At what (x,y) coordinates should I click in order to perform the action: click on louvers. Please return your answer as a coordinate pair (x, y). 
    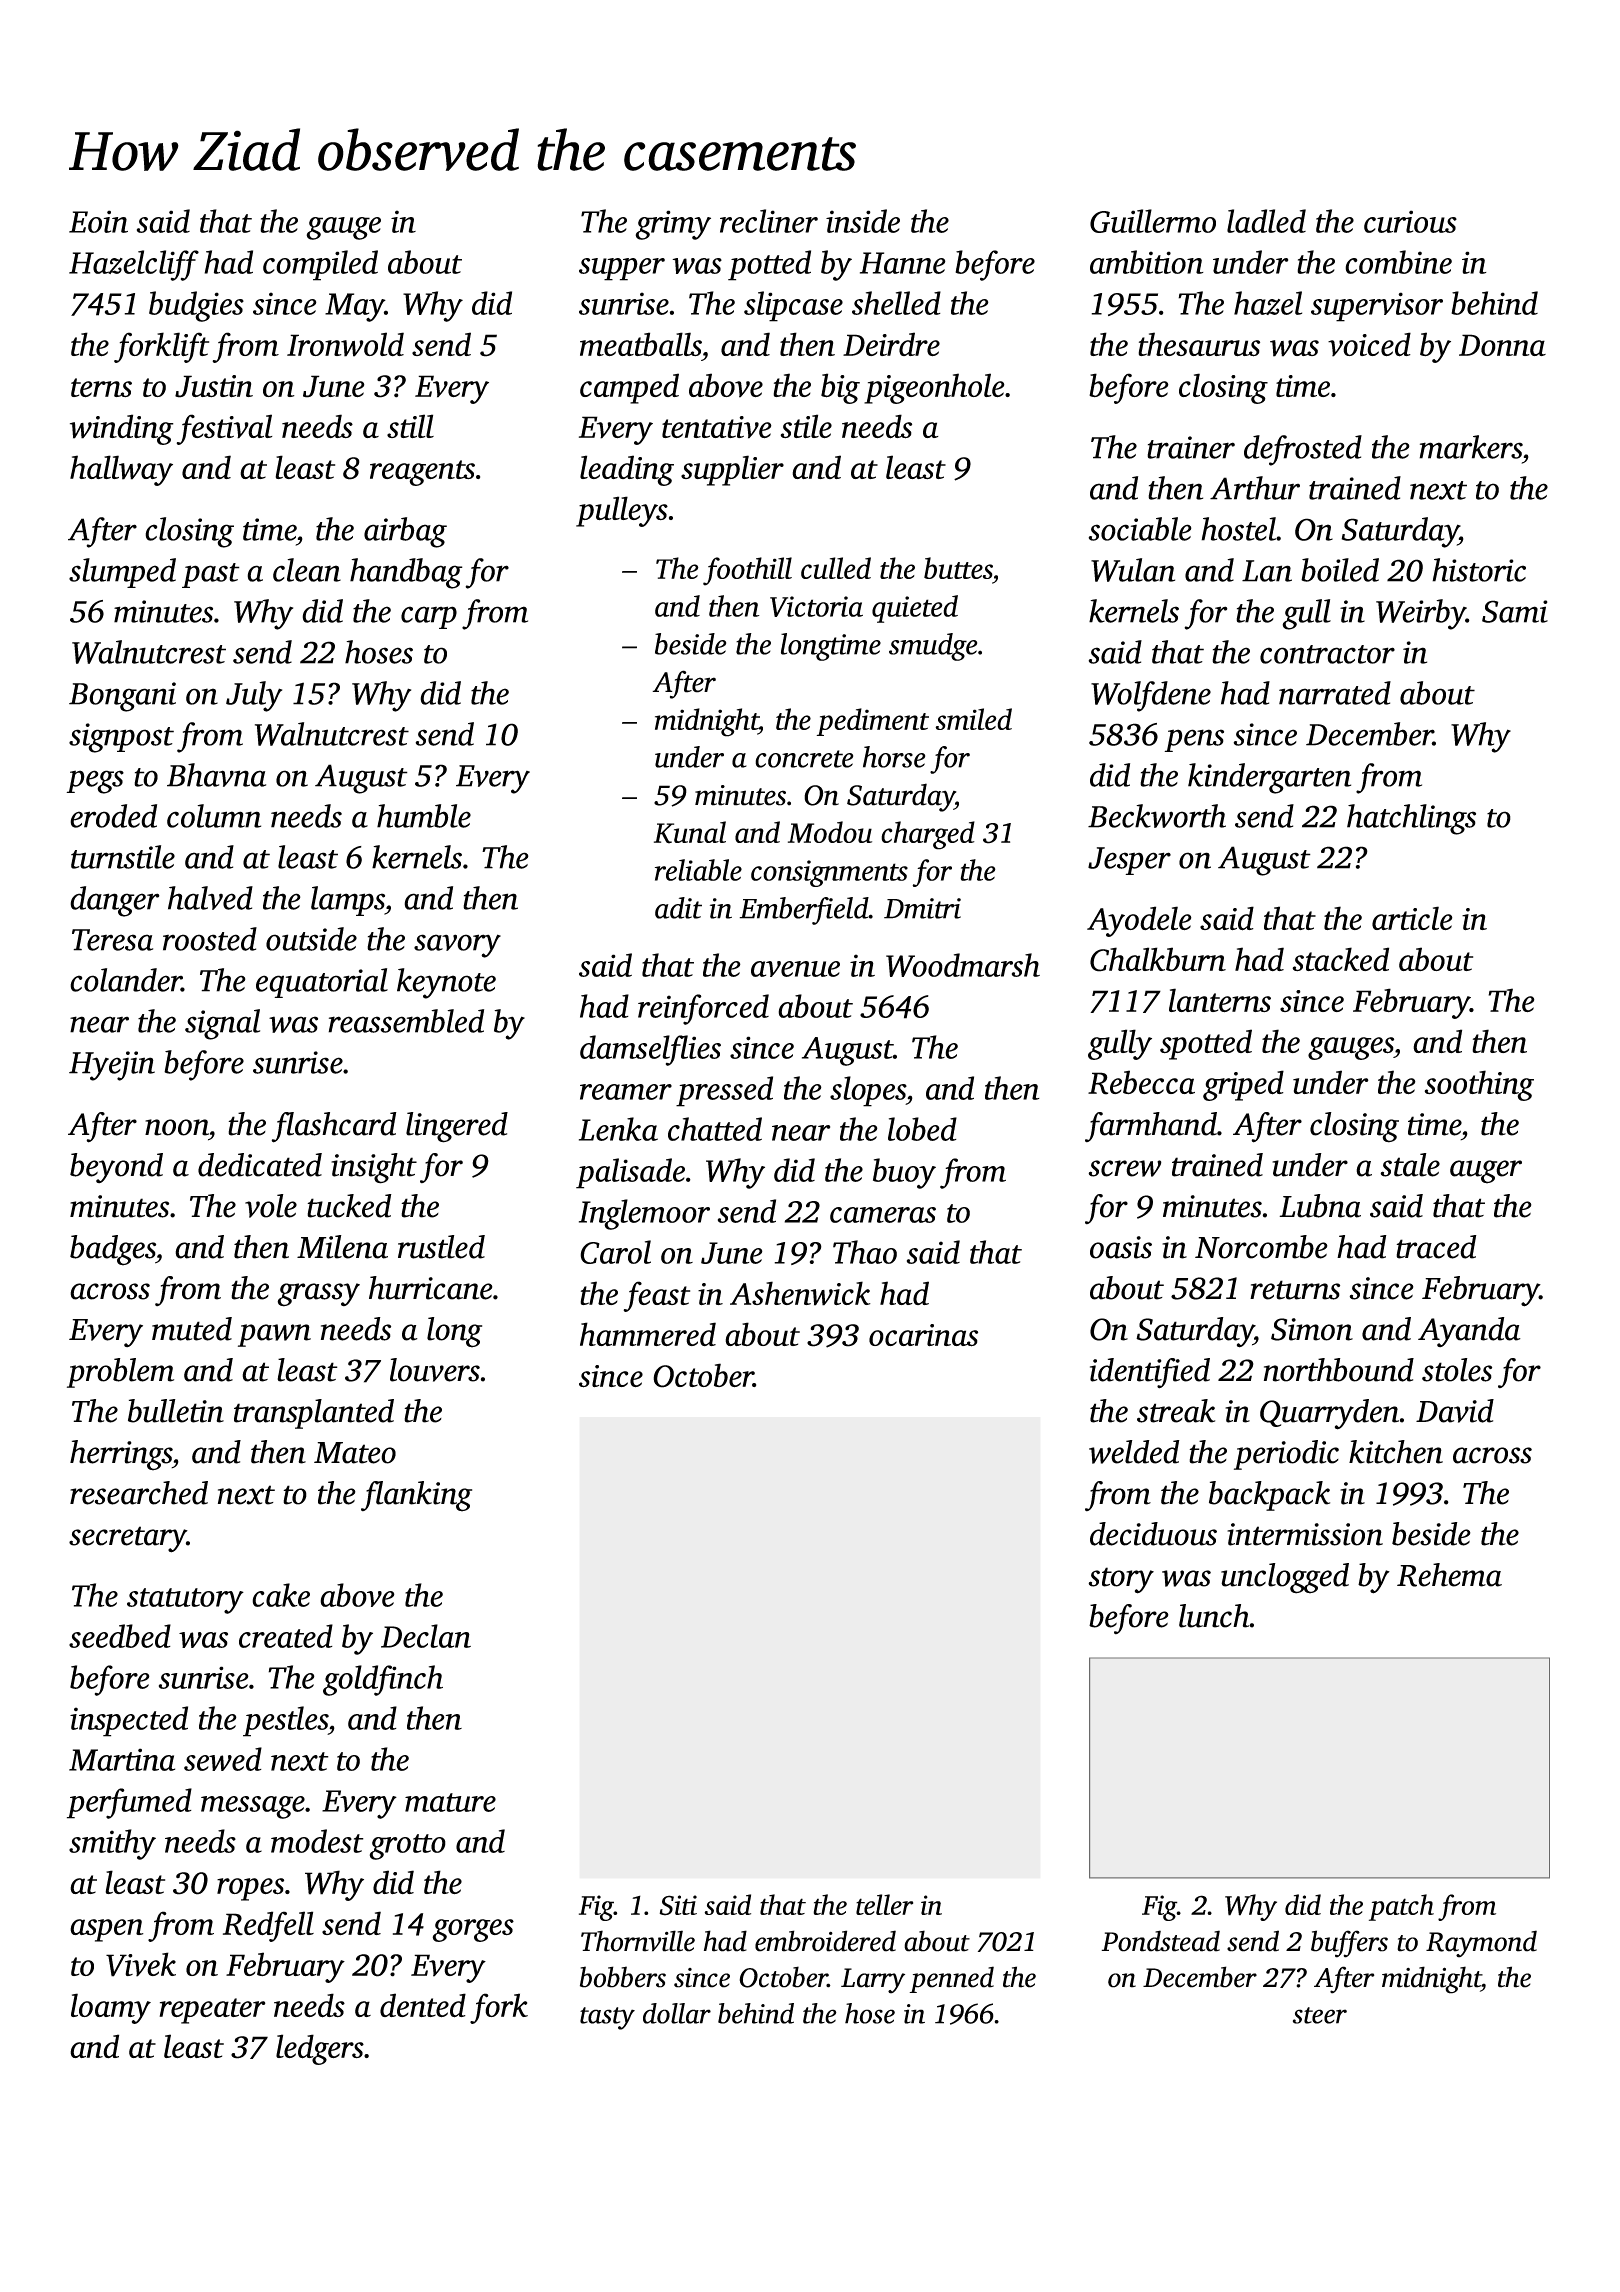
    Looking at the image, I should click on (435, 1370).
